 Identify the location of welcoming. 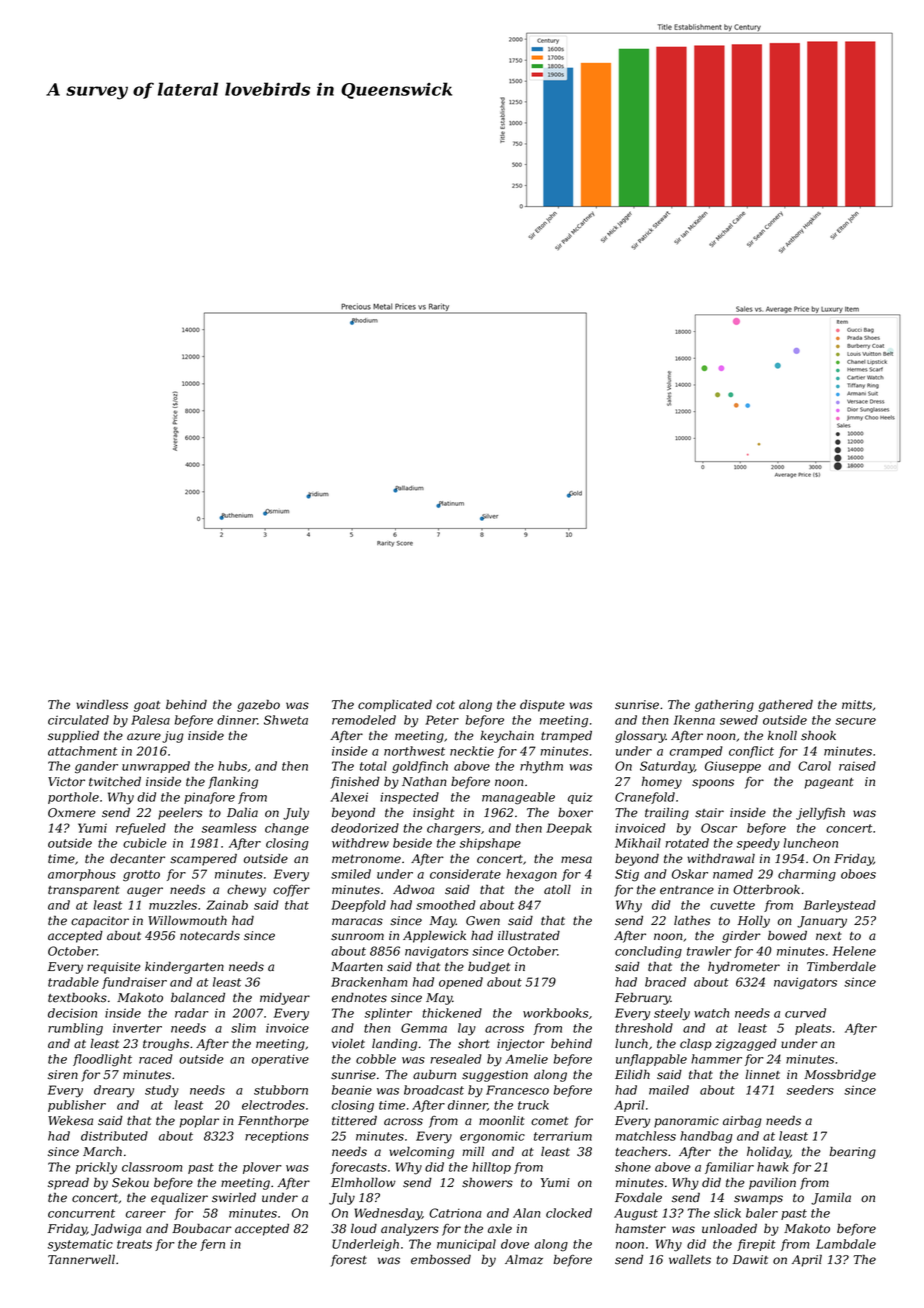
(421, 1153).
